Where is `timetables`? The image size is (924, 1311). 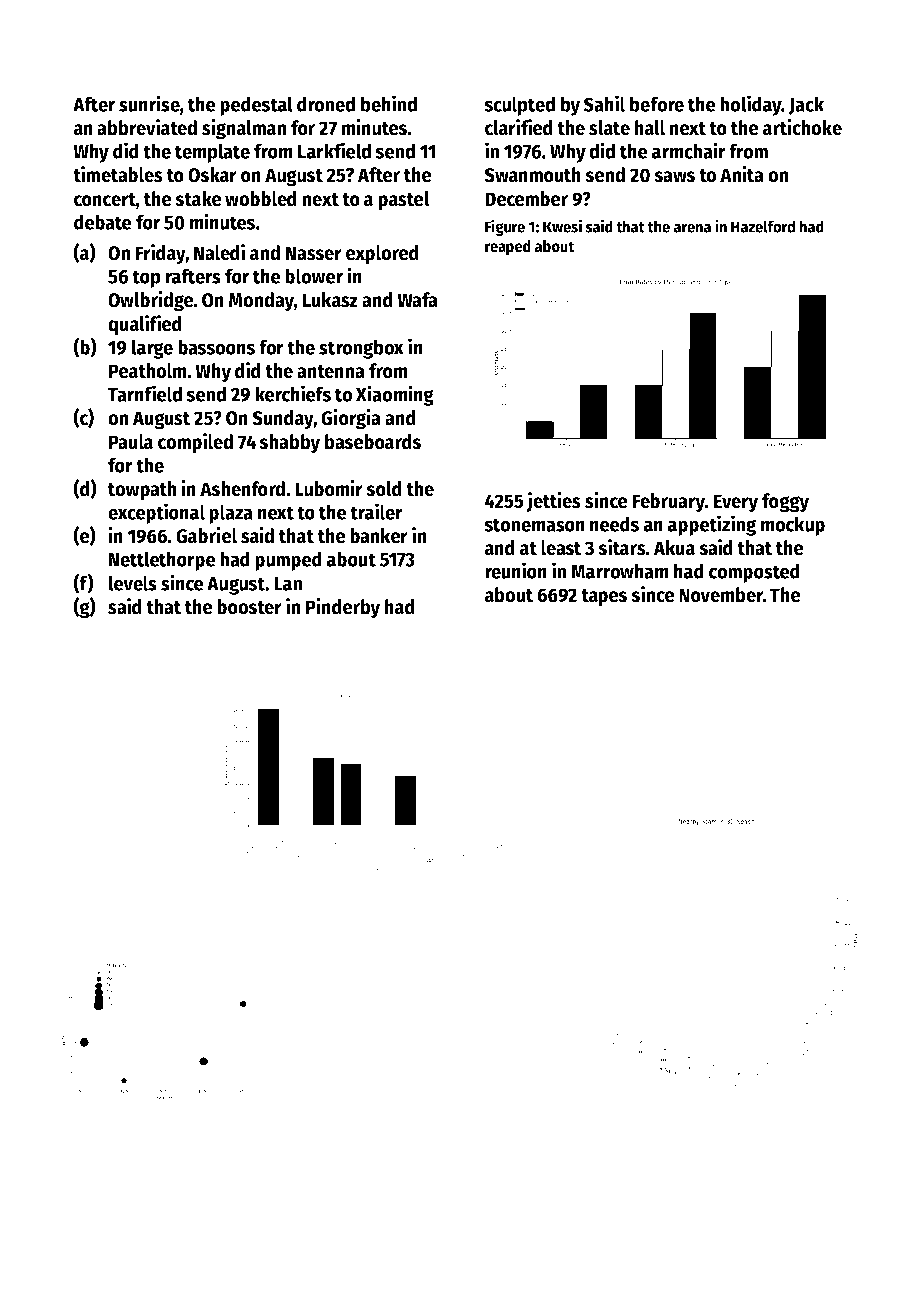
timetables is located at coordinates (118, 174).
